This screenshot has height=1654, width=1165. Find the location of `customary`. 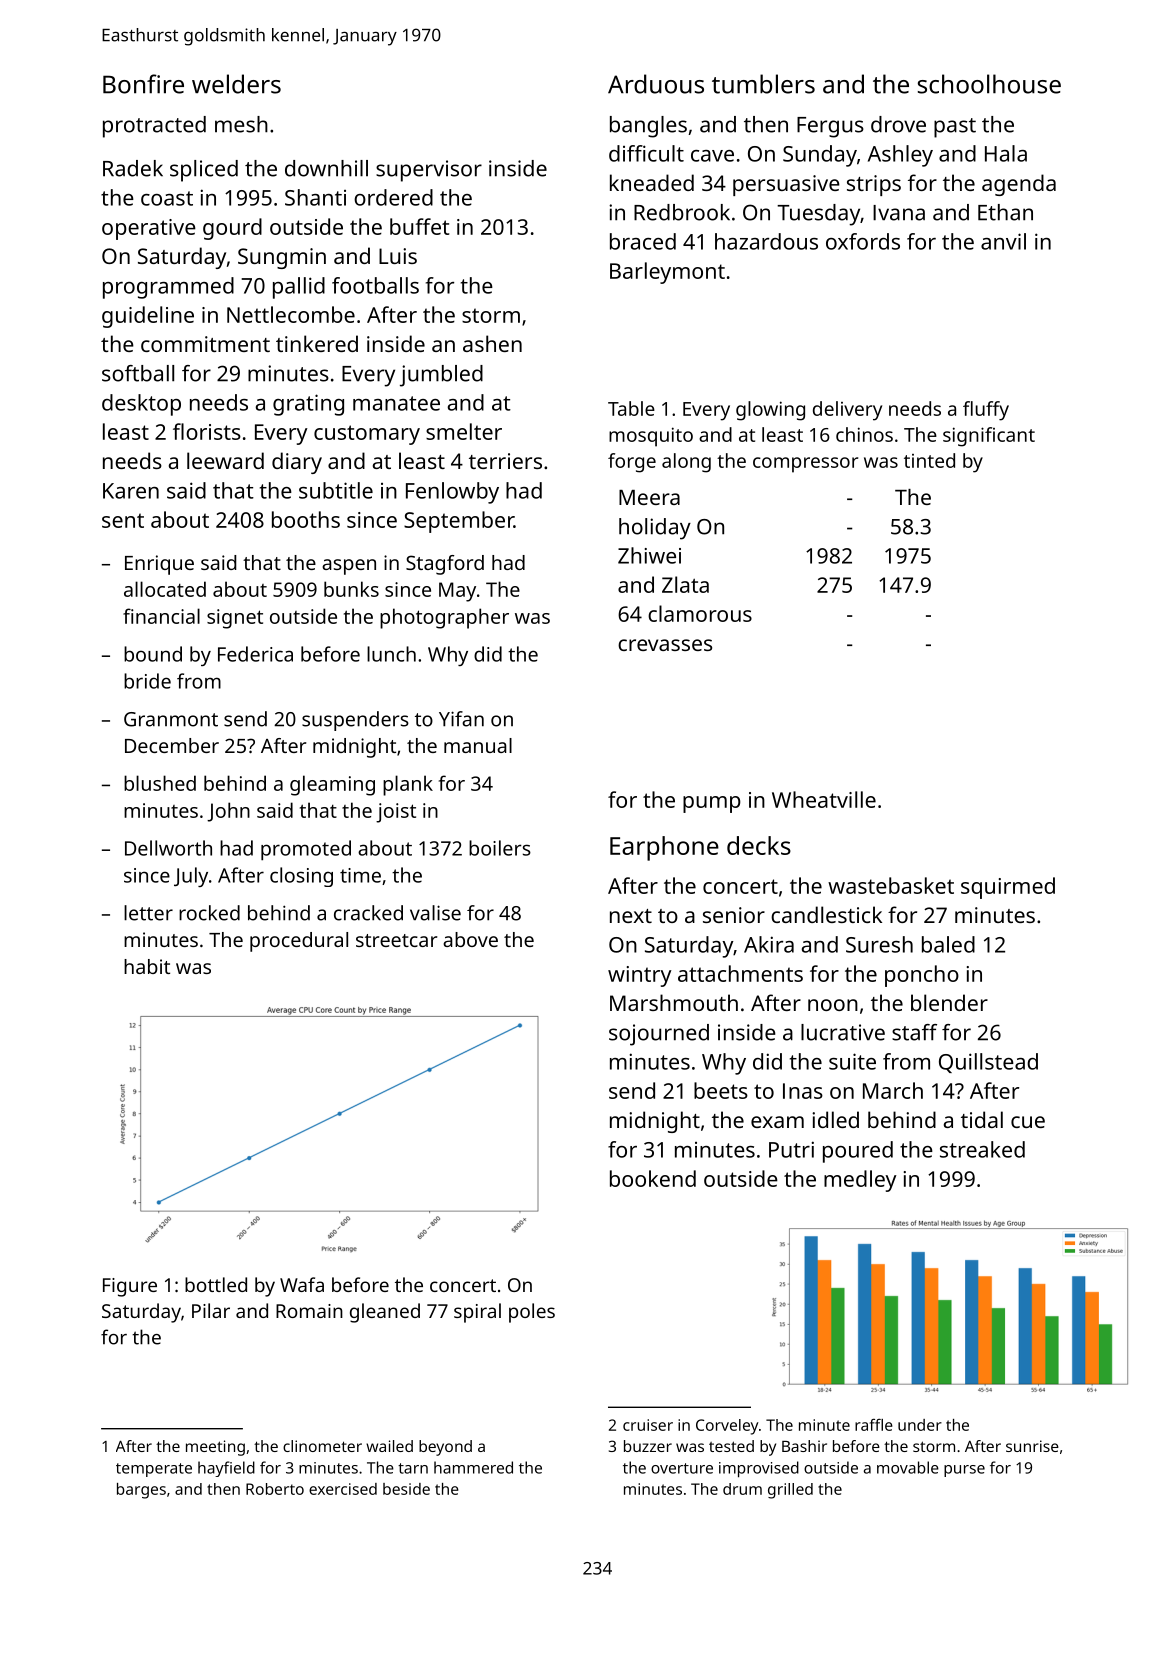

customary is located at coordinates (367, 435).
